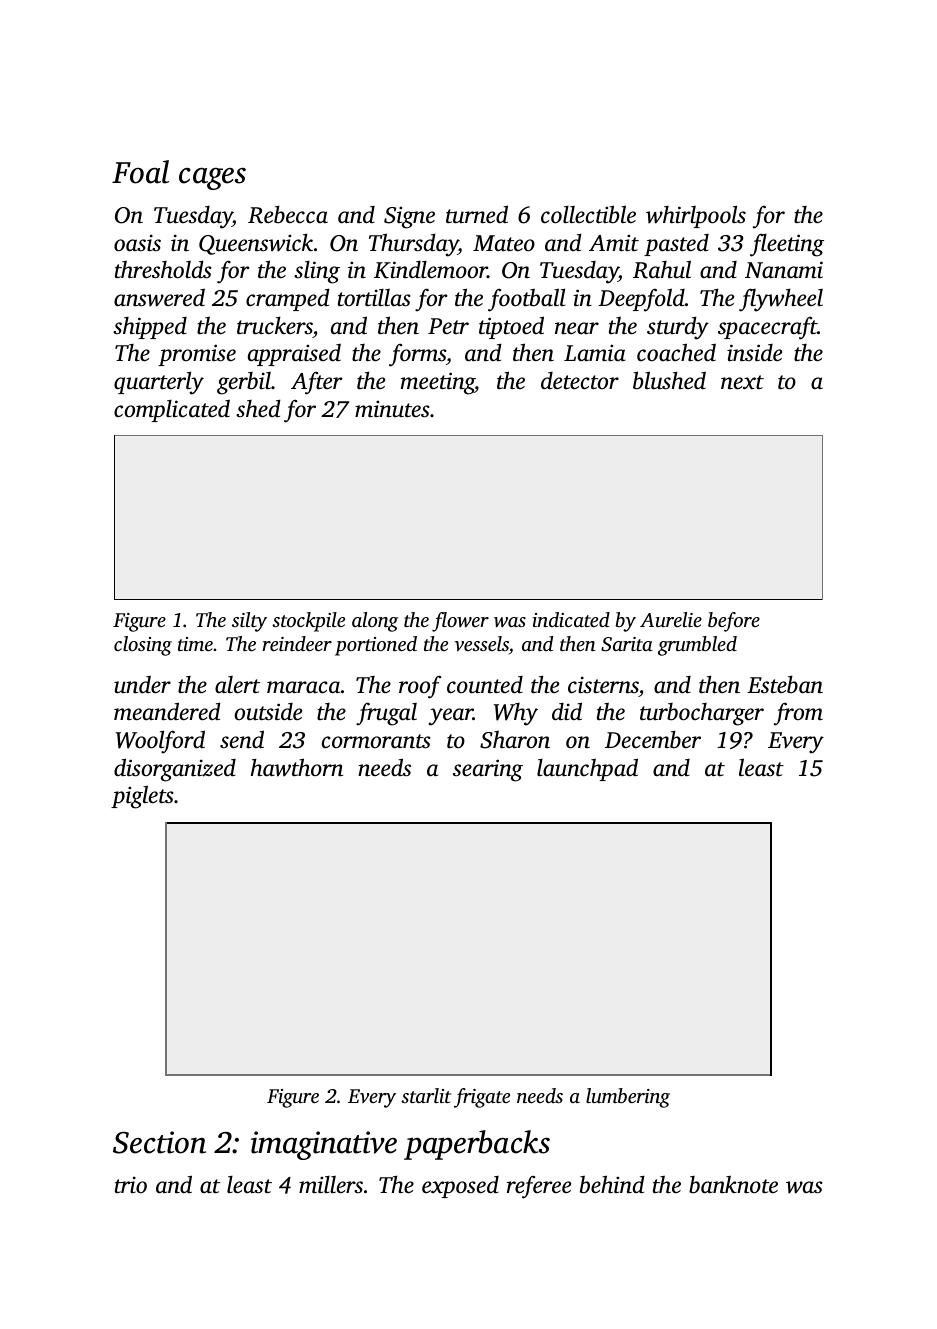  I want to click on disorganized, so click(175, 770).
